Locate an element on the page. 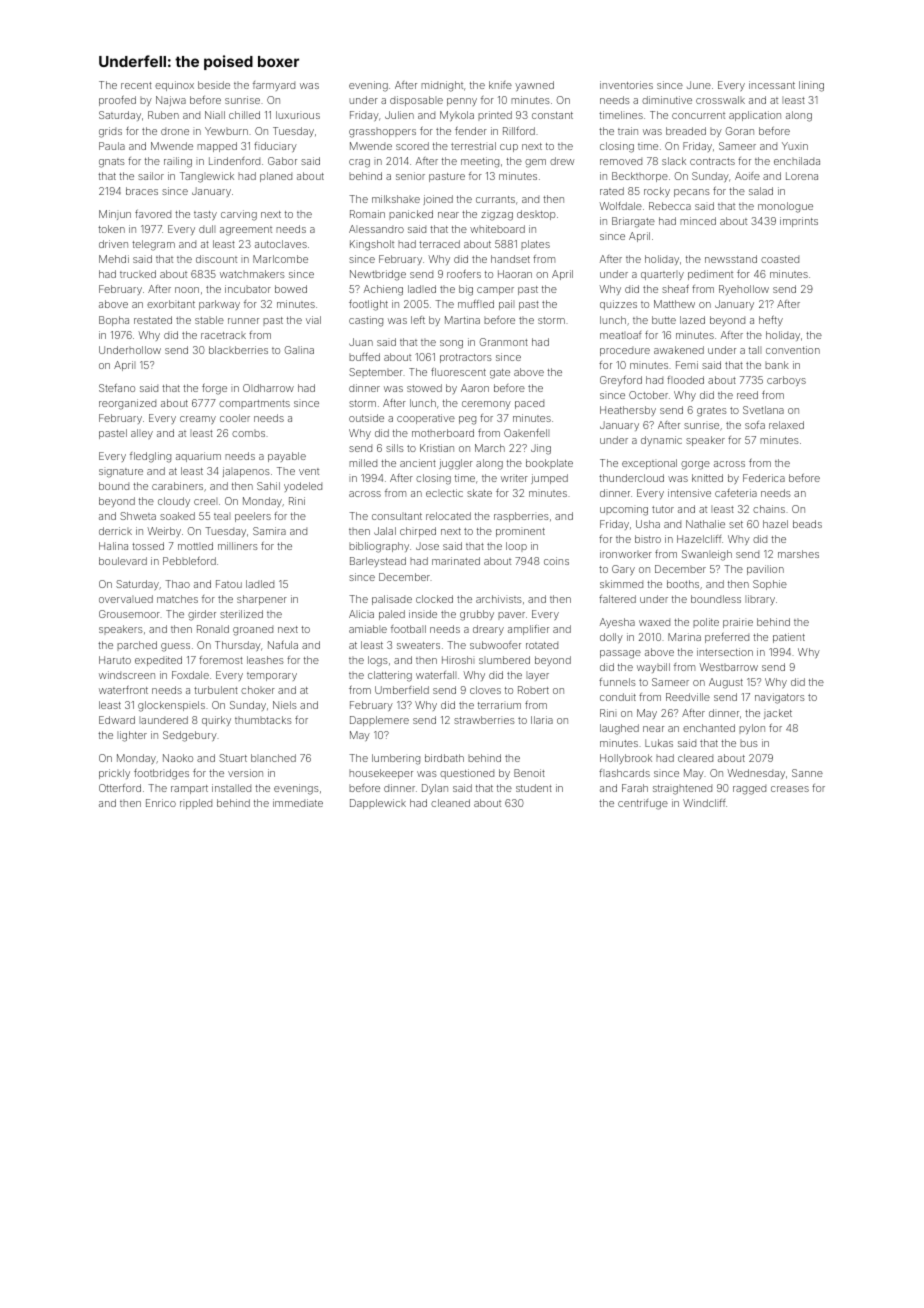 This document has width=924, height=1308. application is located at coordinates (755, 116).
